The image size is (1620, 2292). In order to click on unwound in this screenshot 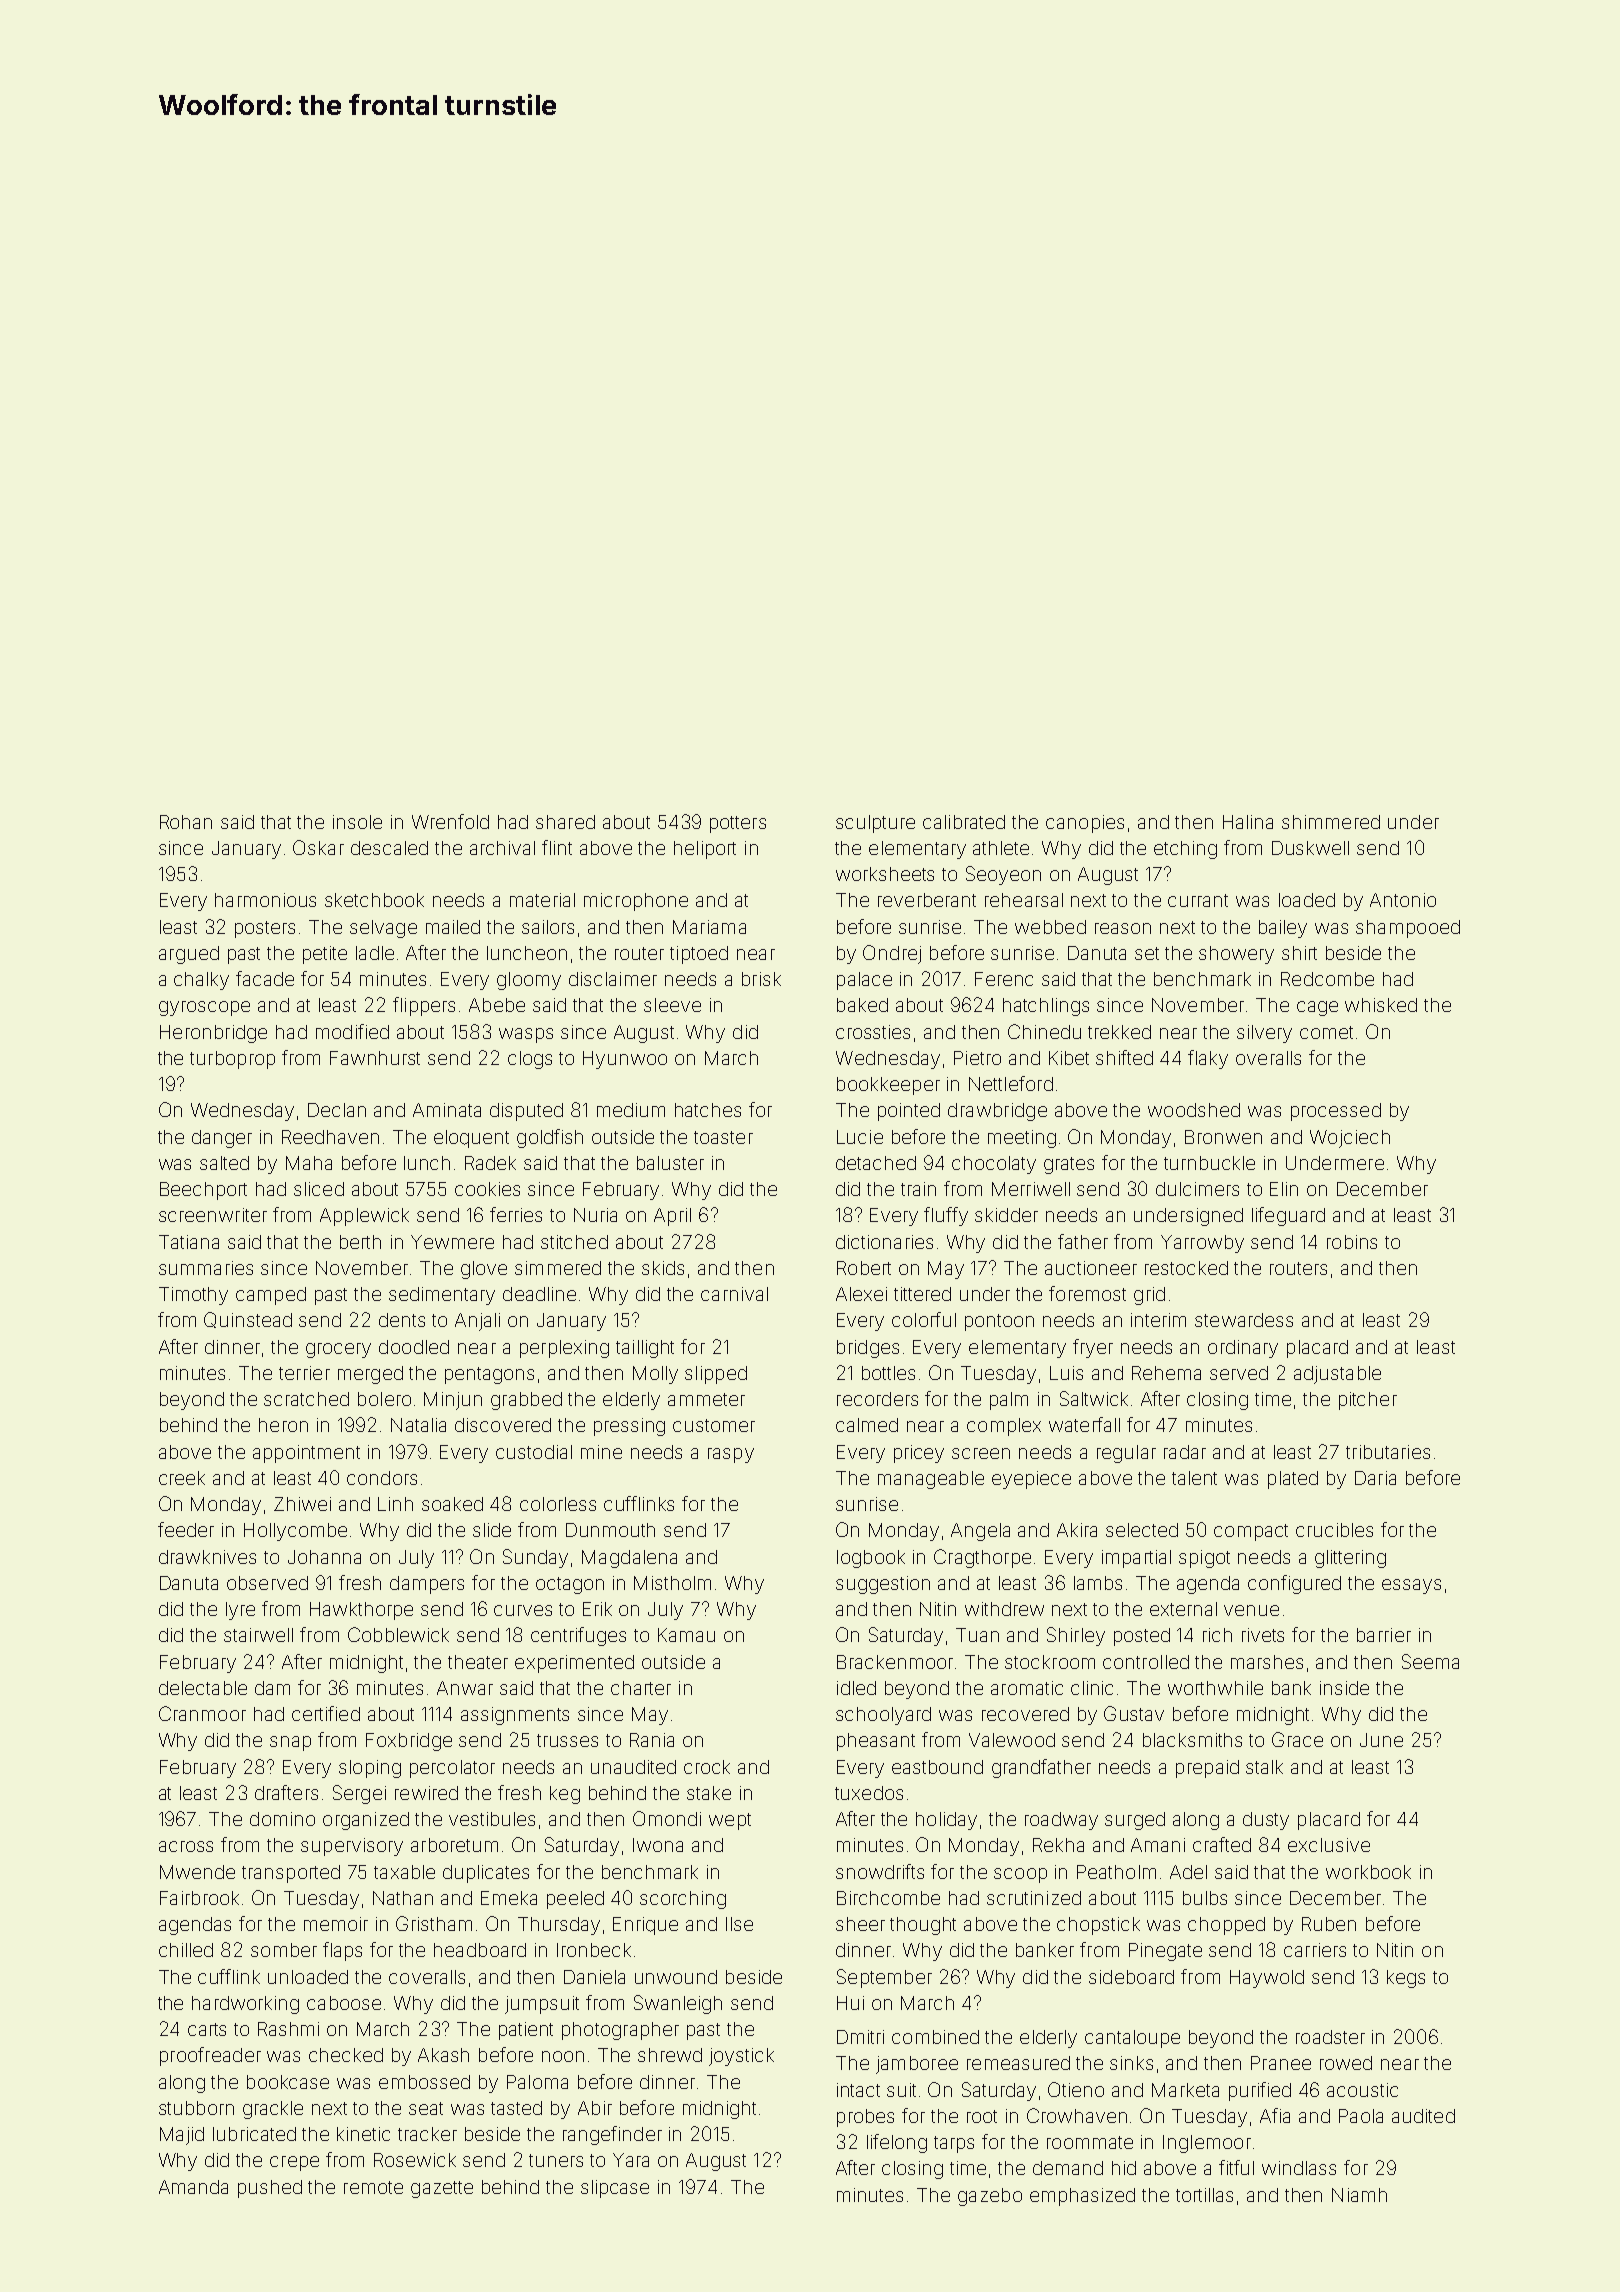, I will do `click(676, 1977)`.
